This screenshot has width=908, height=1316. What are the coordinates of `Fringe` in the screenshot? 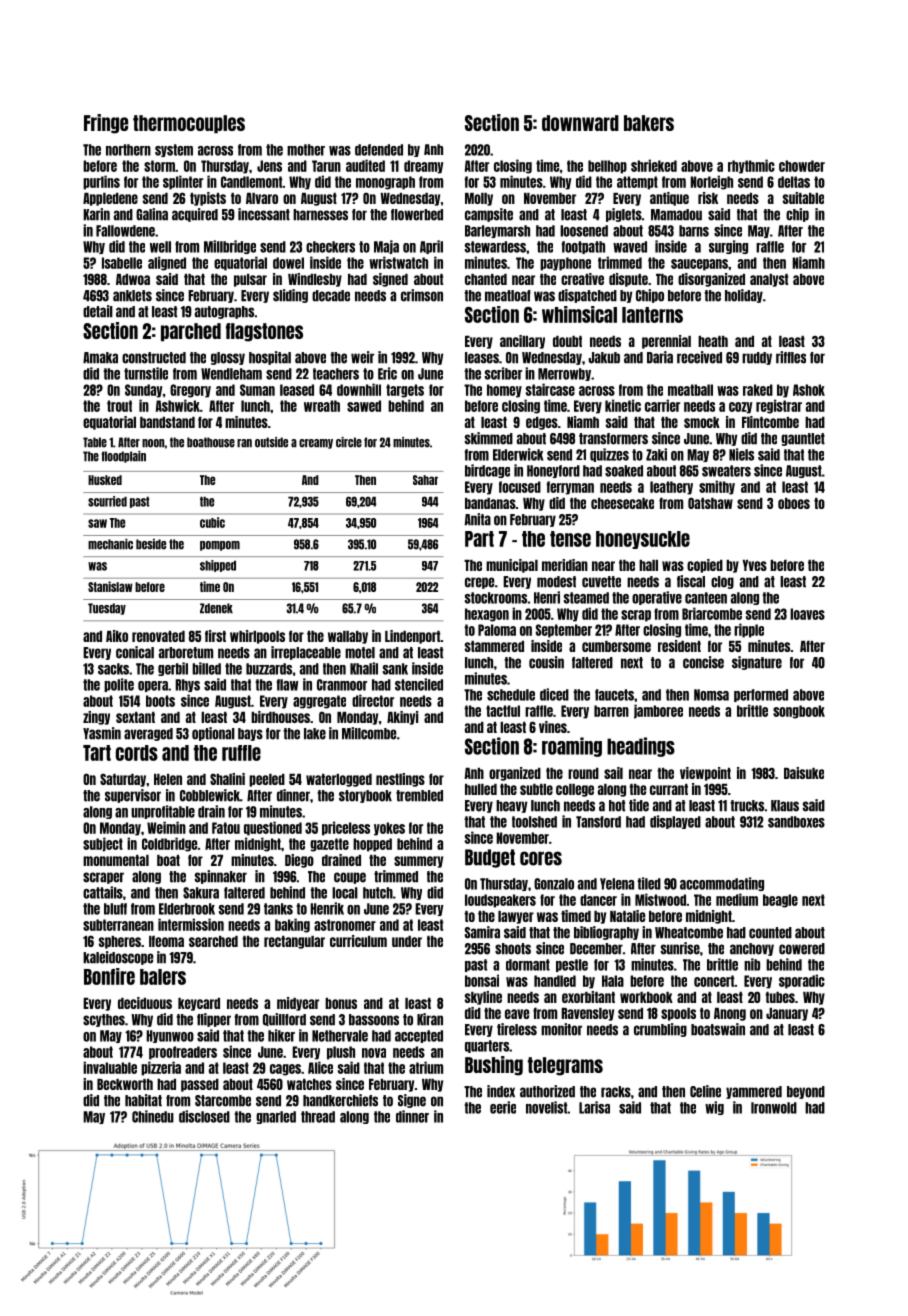 It's located at (106, 124).
